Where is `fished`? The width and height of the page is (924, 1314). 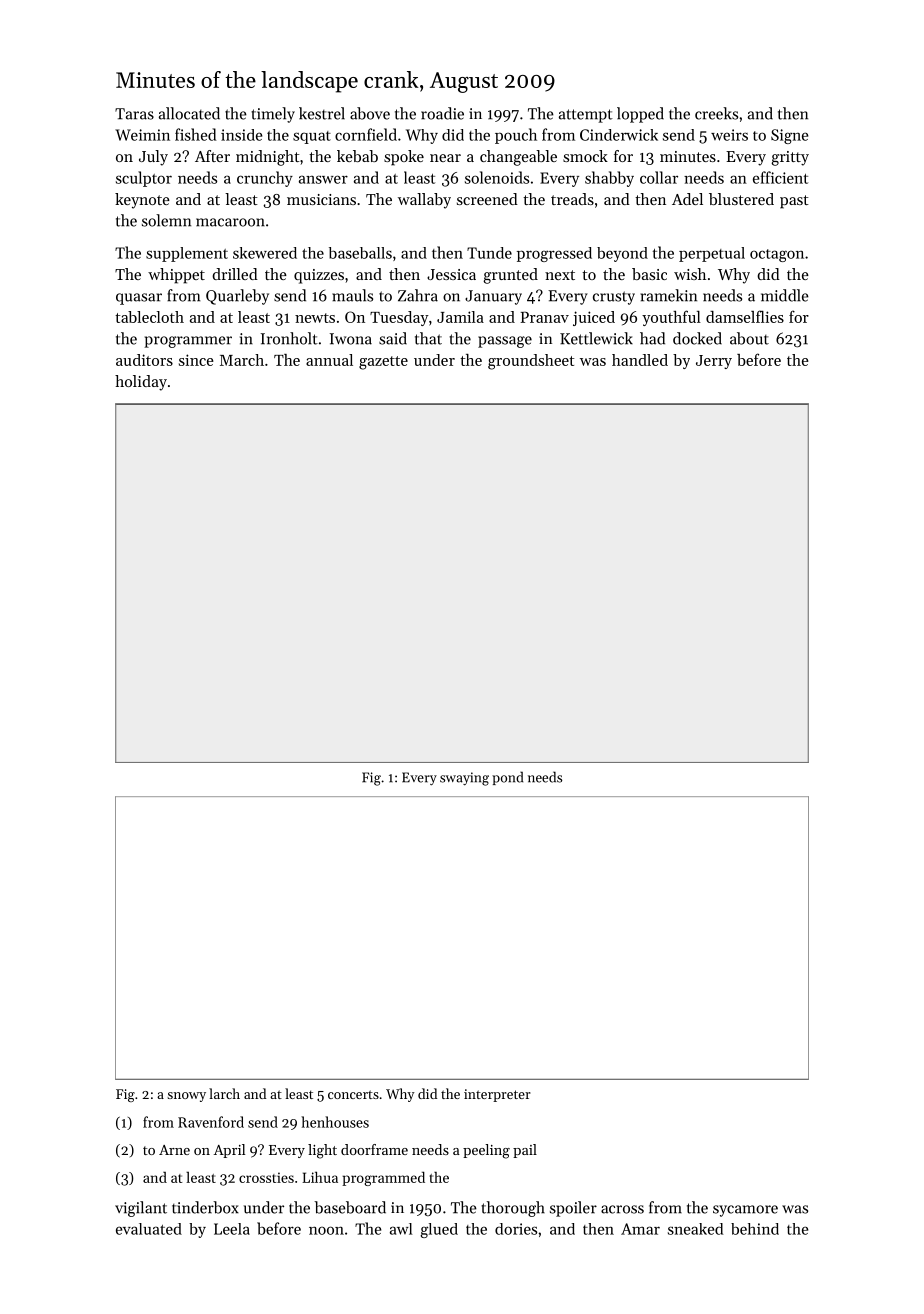
fished is located at coordinates (195, 134).
